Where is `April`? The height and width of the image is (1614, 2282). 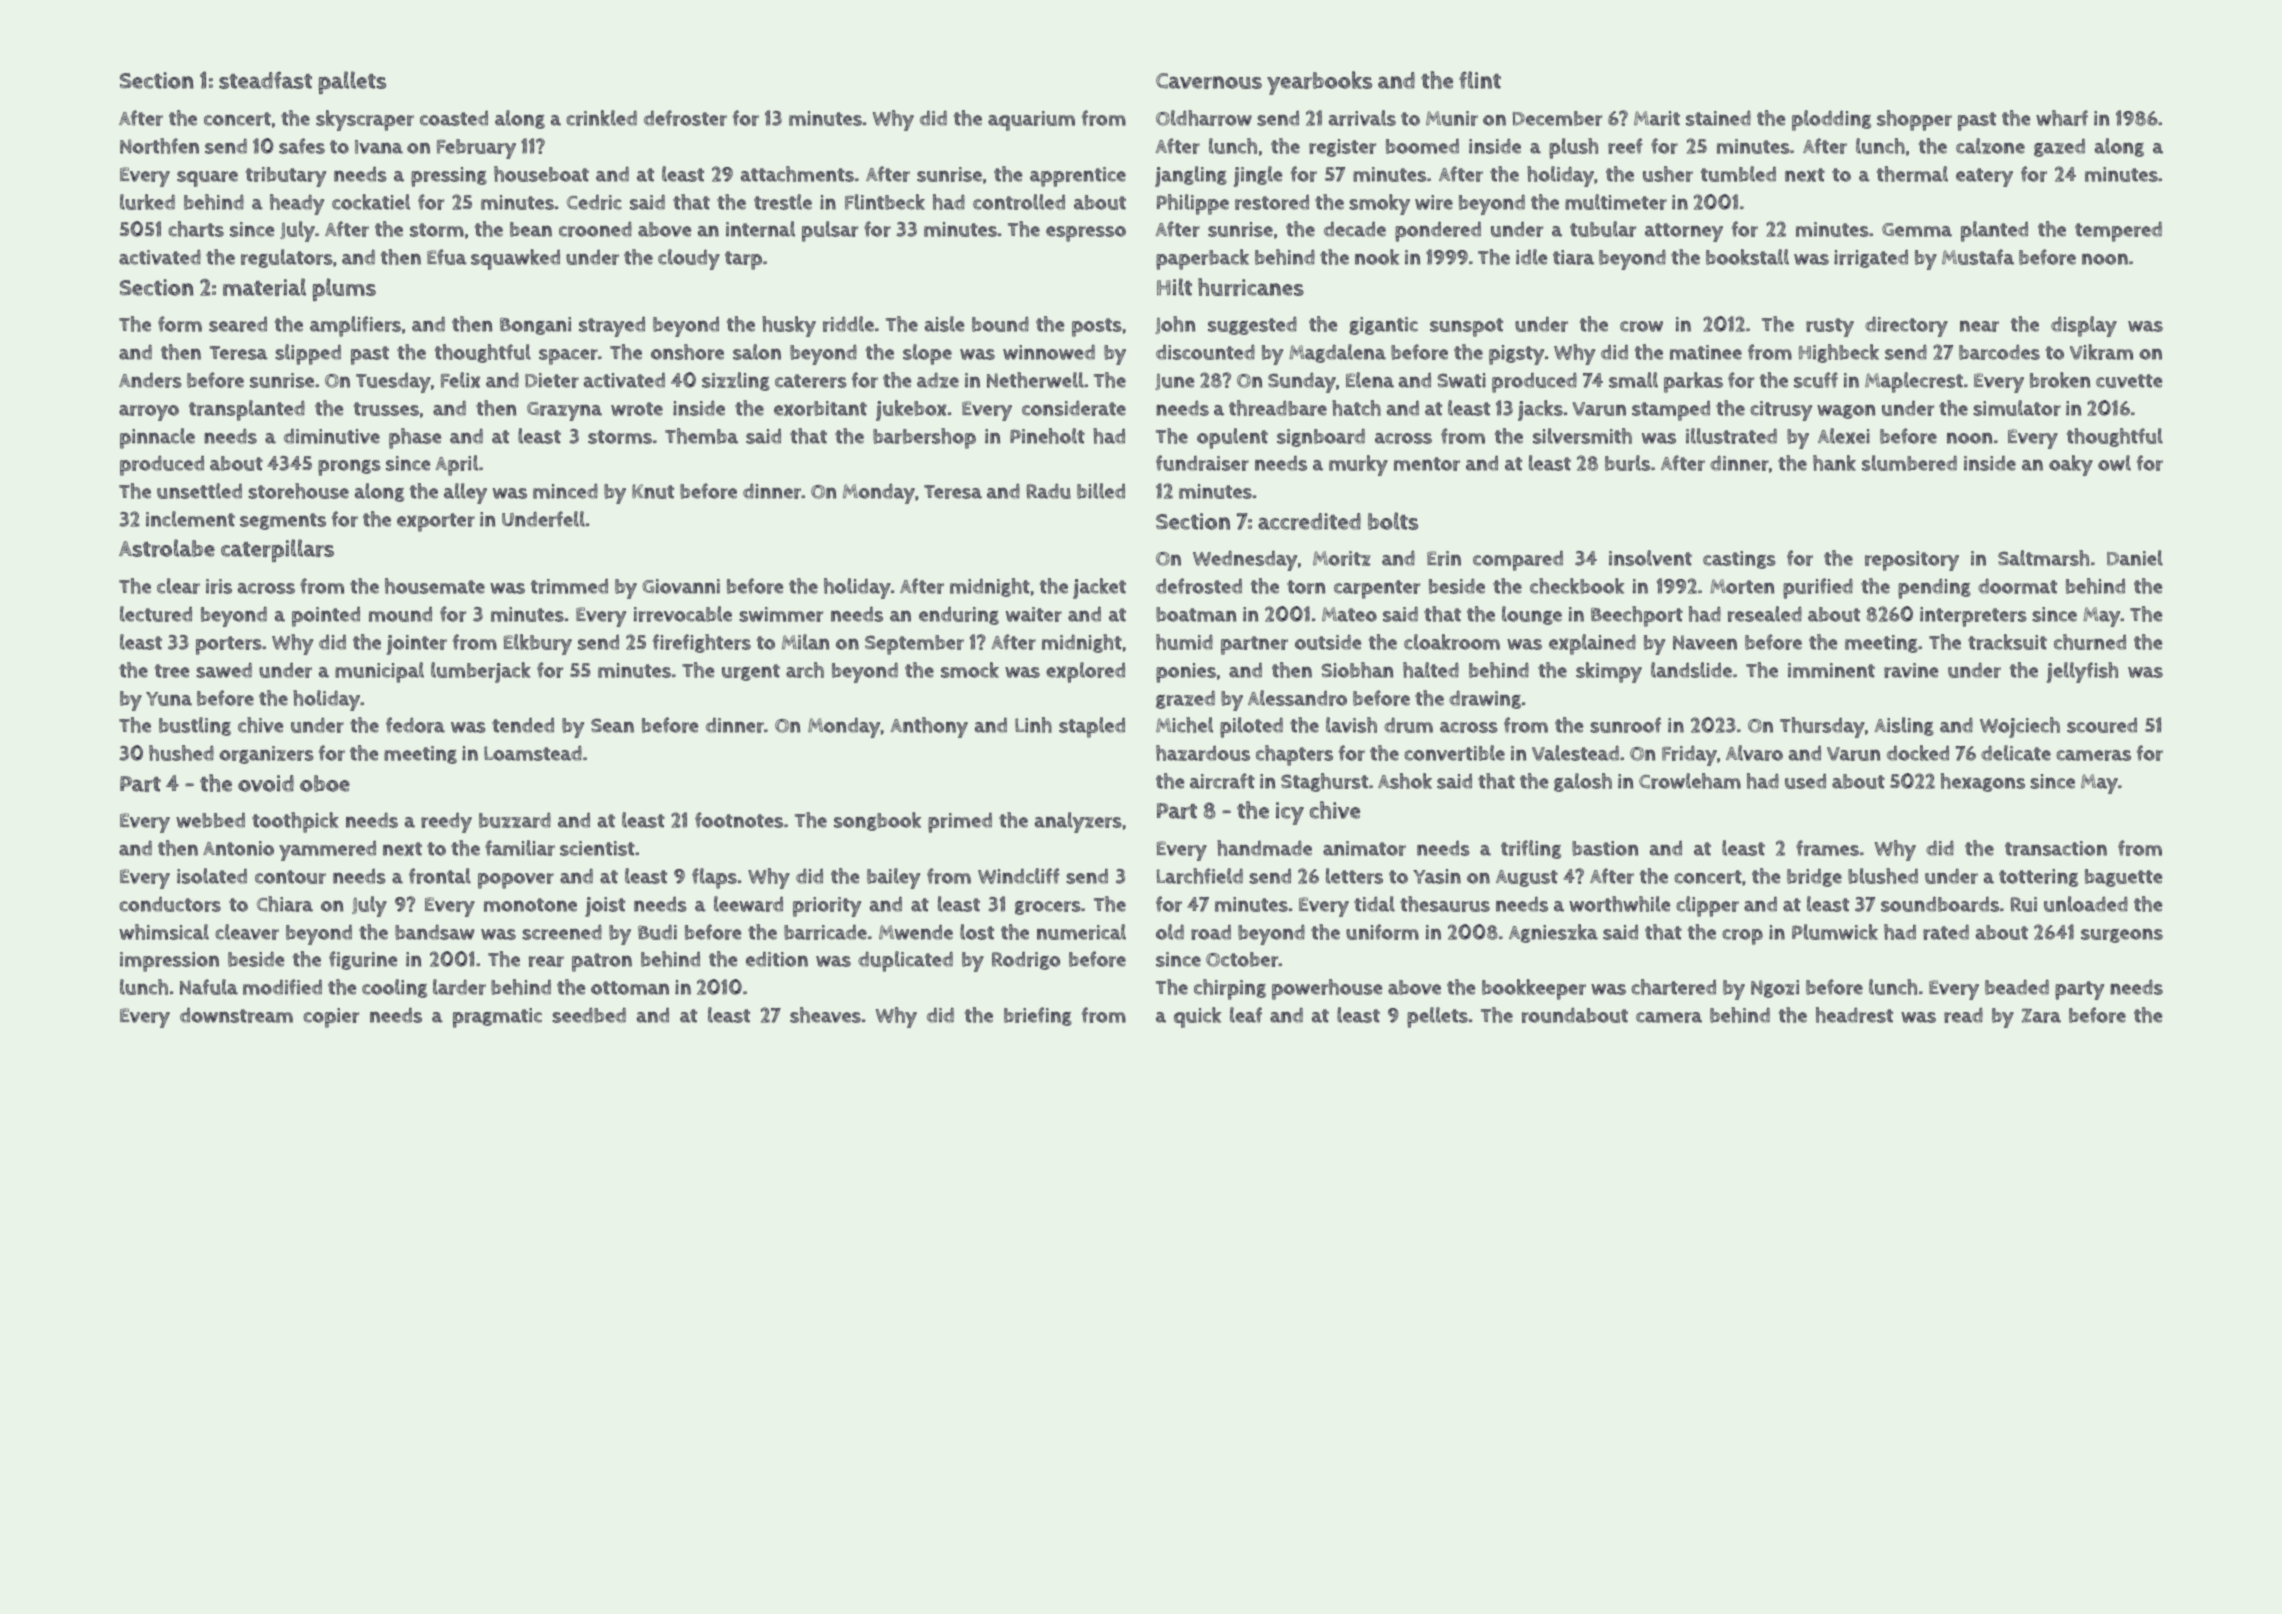
April is located at coordinates (456, 465).
